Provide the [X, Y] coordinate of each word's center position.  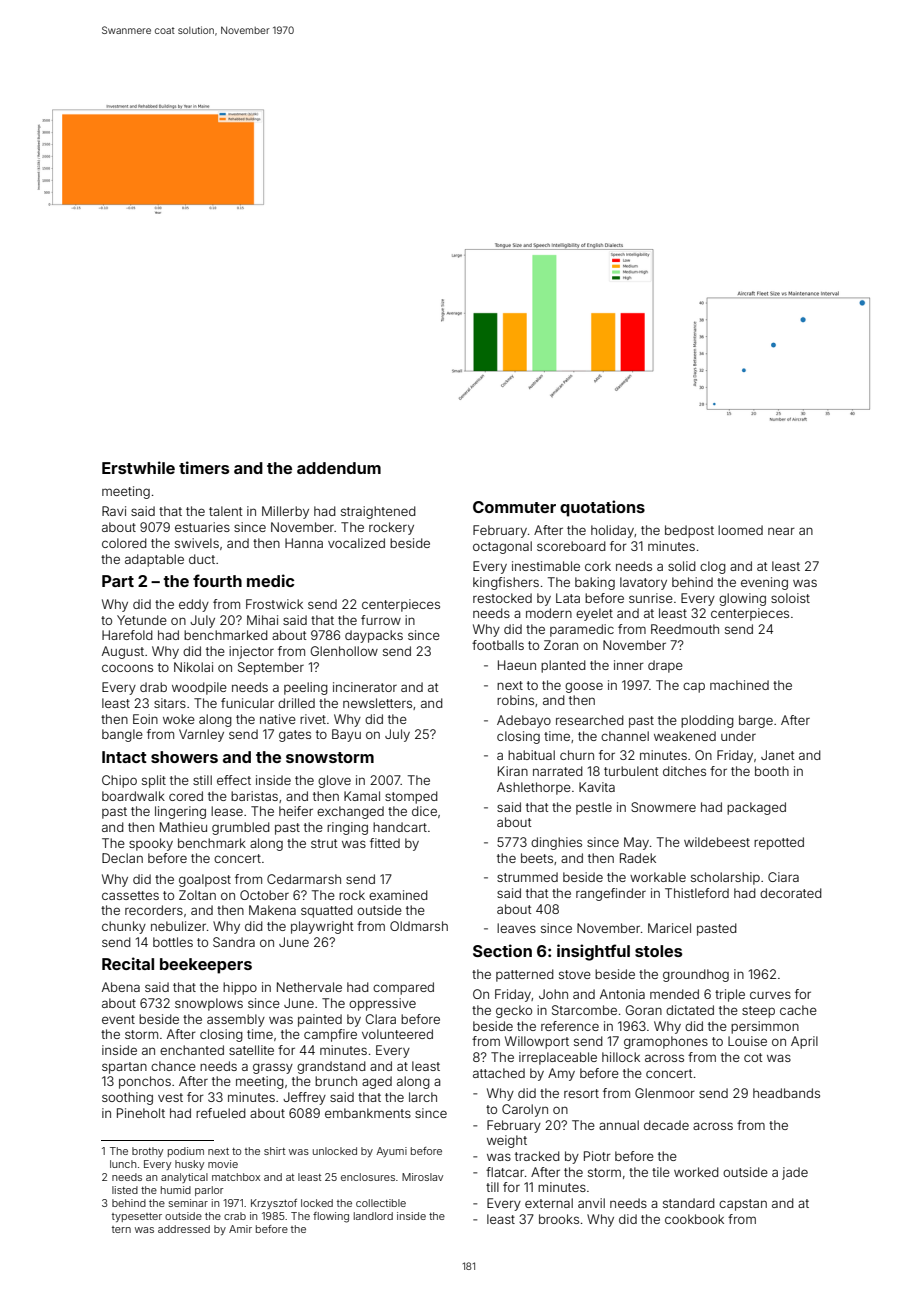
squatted [327, 911]
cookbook [694, 1219]
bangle [122, 735]
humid [176, 1190]
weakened [685, 736]
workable [658, 877]
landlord [373, 1216]
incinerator [365, 687]
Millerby [285, 512]
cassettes [130, 895]
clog [713, 567]
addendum [339, 468]
